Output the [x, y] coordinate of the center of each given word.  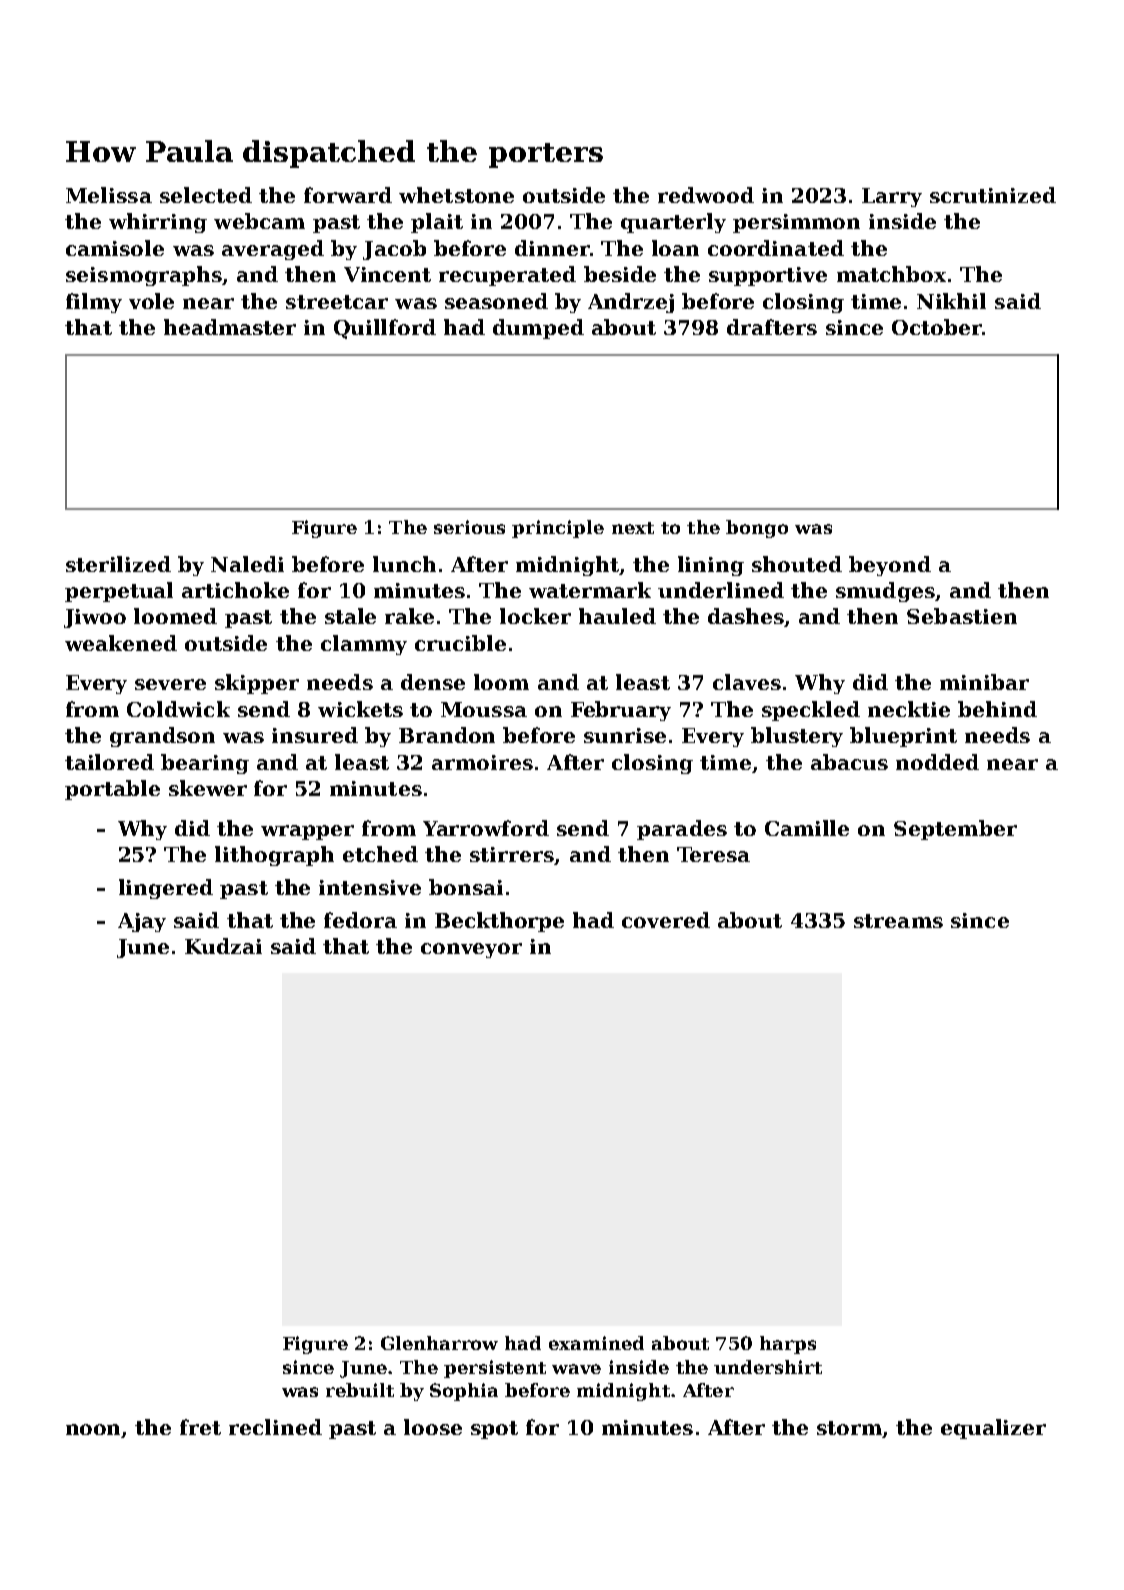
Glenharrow [439, 1343]
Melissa [109, 195]
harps [788, 1345]
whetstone [456, 195]
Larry [892, 197]
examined [596, 1343]
